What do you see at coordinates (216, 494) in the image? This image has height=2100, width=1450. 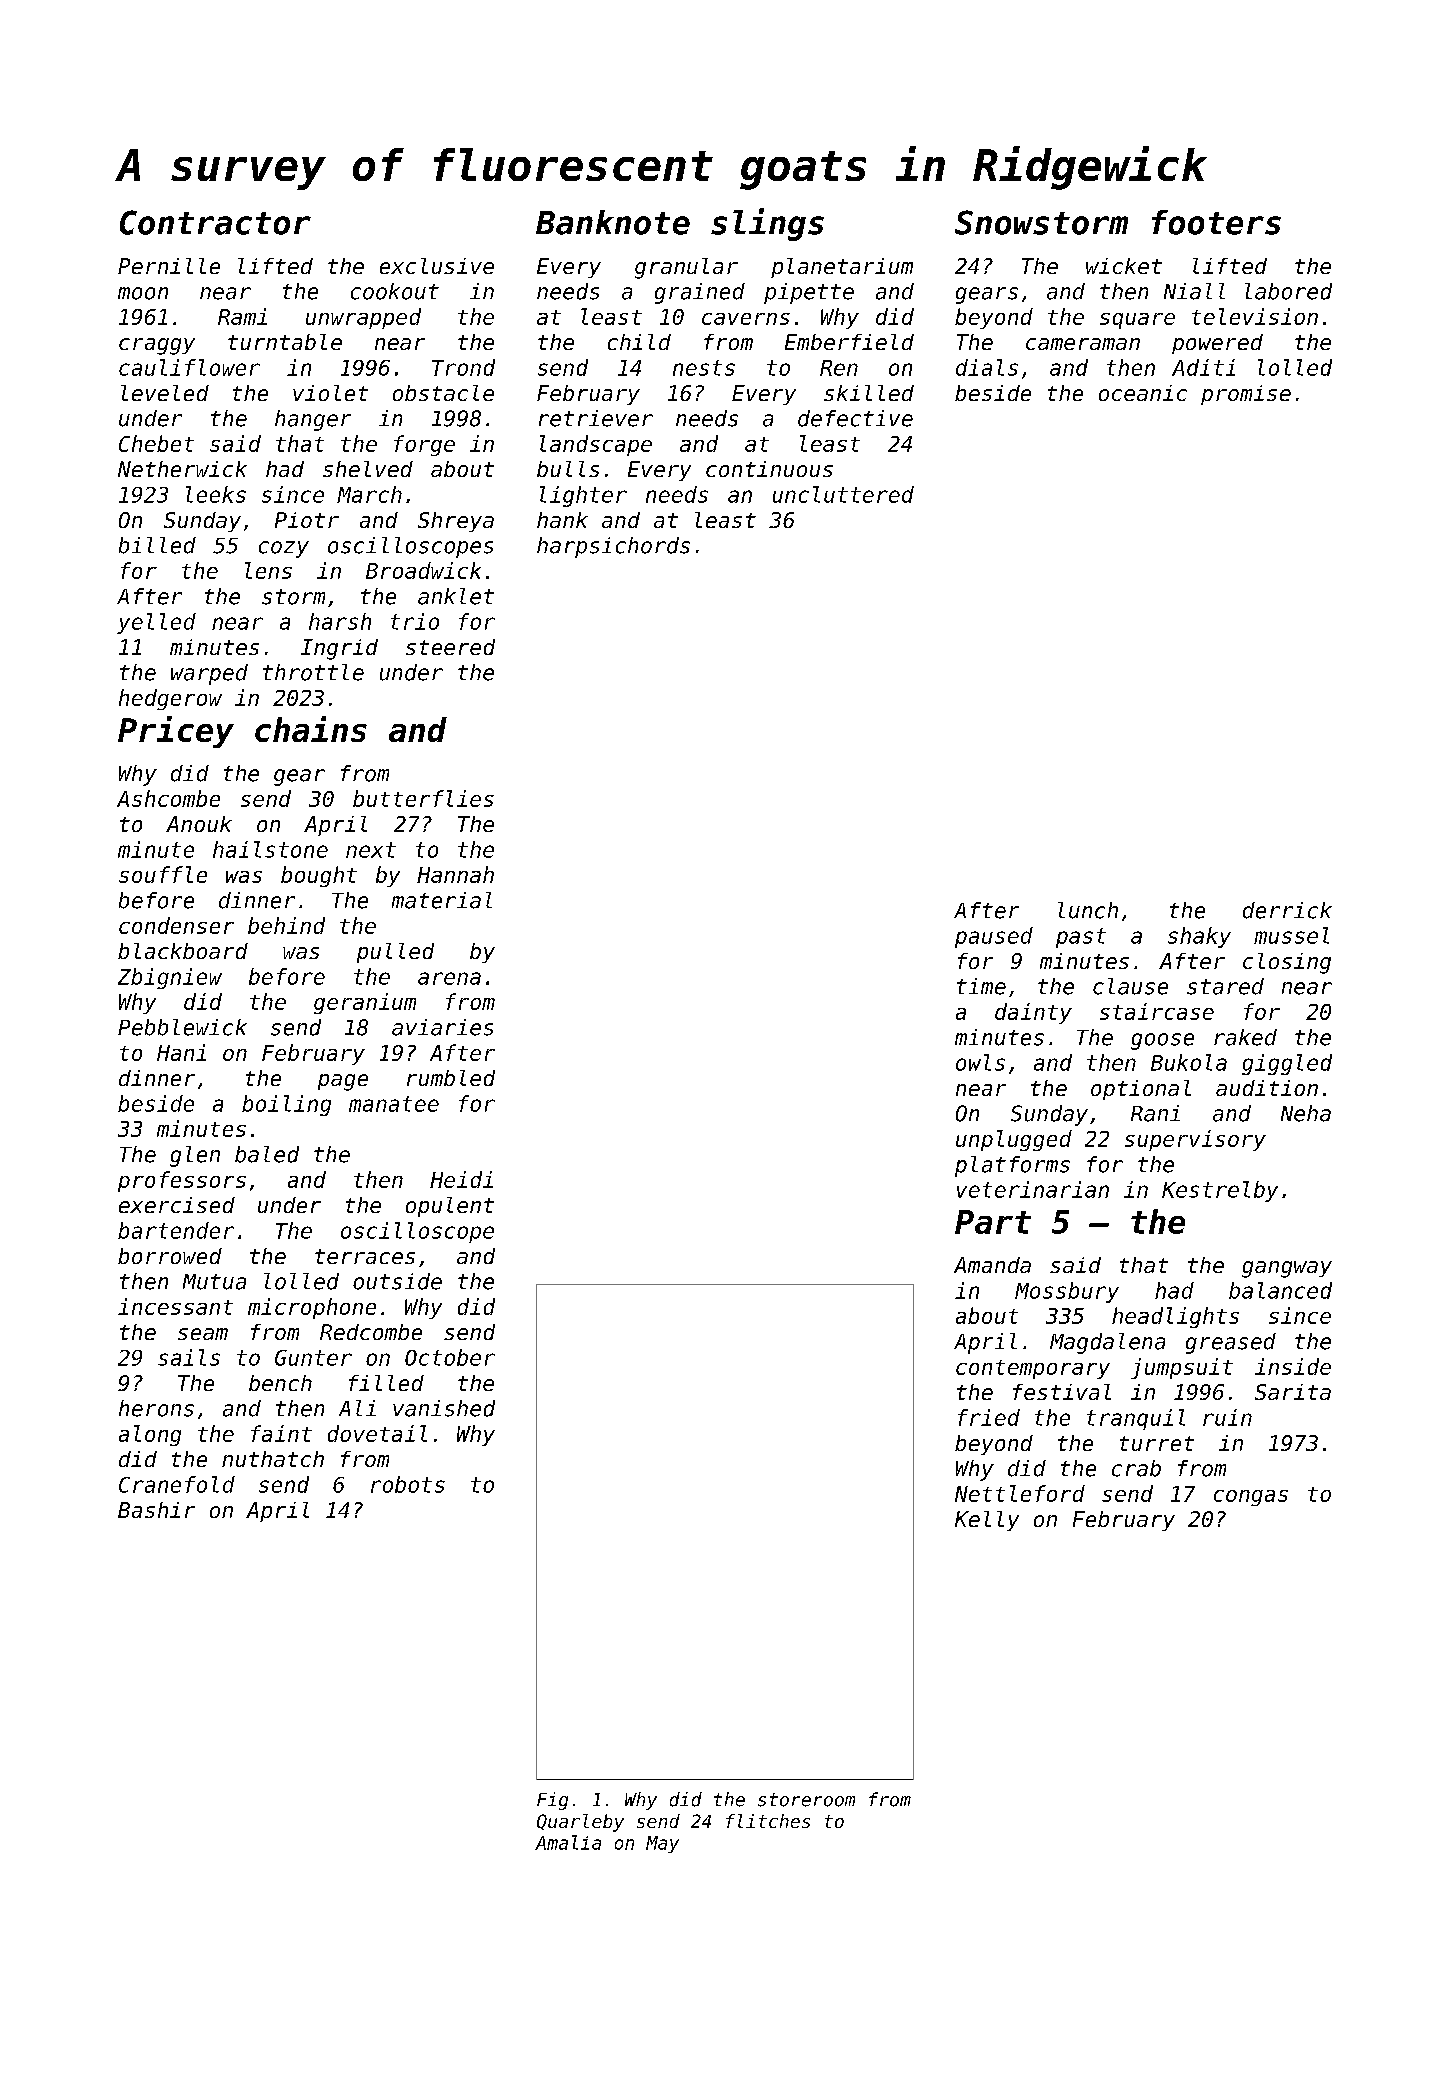 I see `leeks` at bounding box center [216, 494].
